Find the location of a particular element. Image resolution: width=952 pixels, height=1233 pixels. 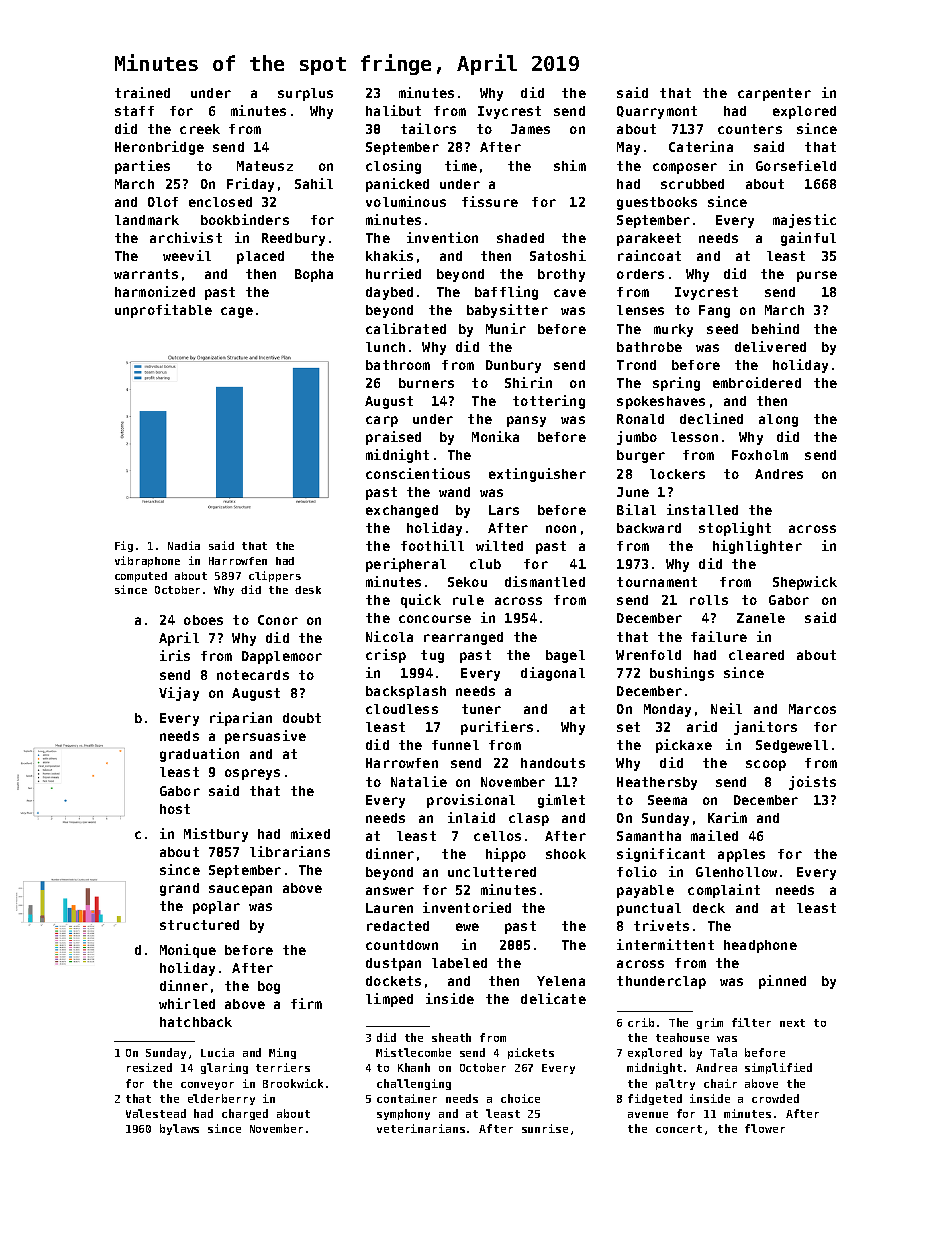

bathrobe is located at coordinates (649, 347).
